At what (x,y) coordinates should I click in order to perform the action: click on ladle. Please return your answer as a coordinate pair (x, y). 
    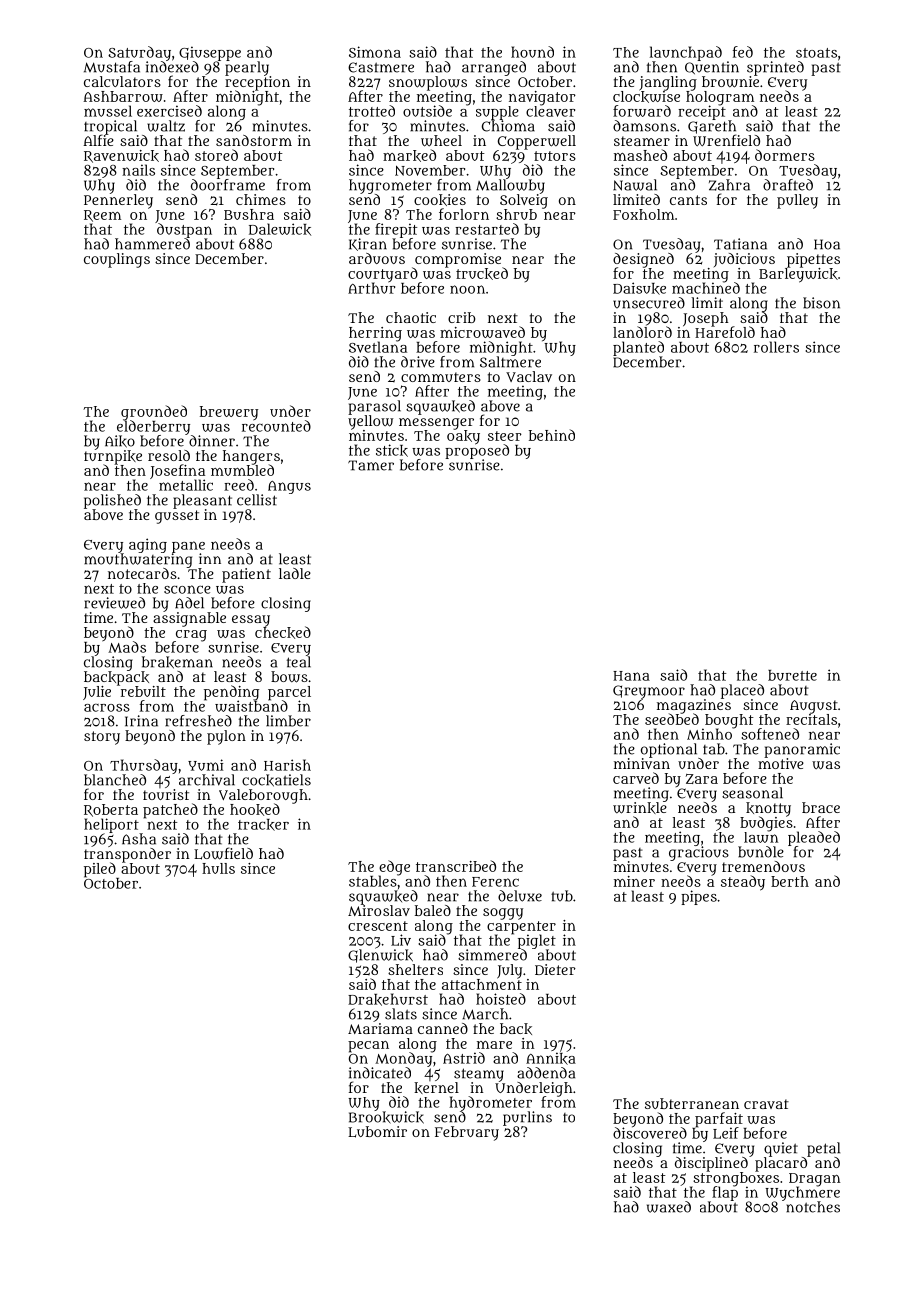
    Looking at the image, I should click on (295, 573).
